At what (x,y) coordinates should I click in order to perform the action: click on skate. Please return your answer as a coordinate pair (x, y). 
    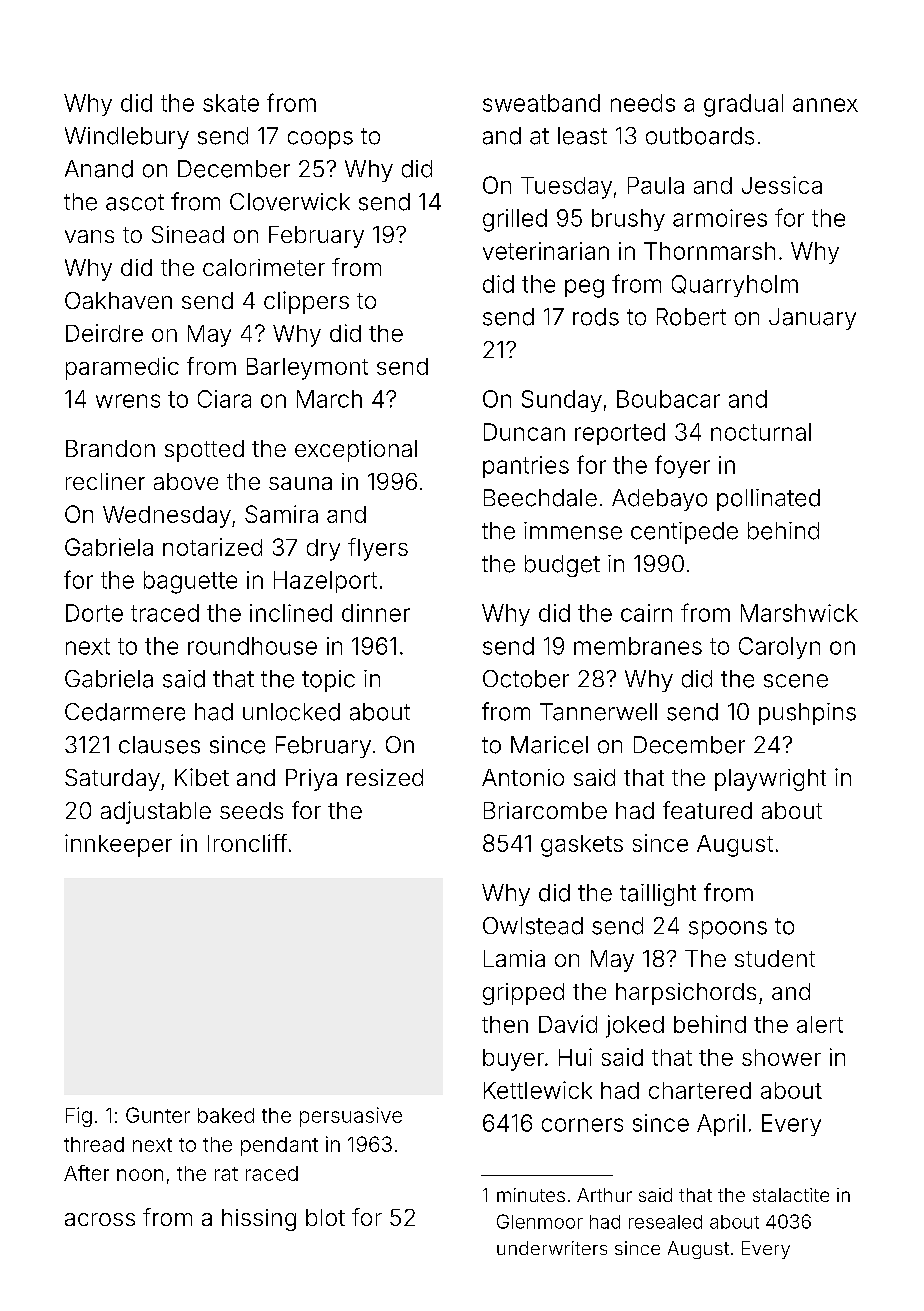
    Looking at the image, I should click on (231, 103).
